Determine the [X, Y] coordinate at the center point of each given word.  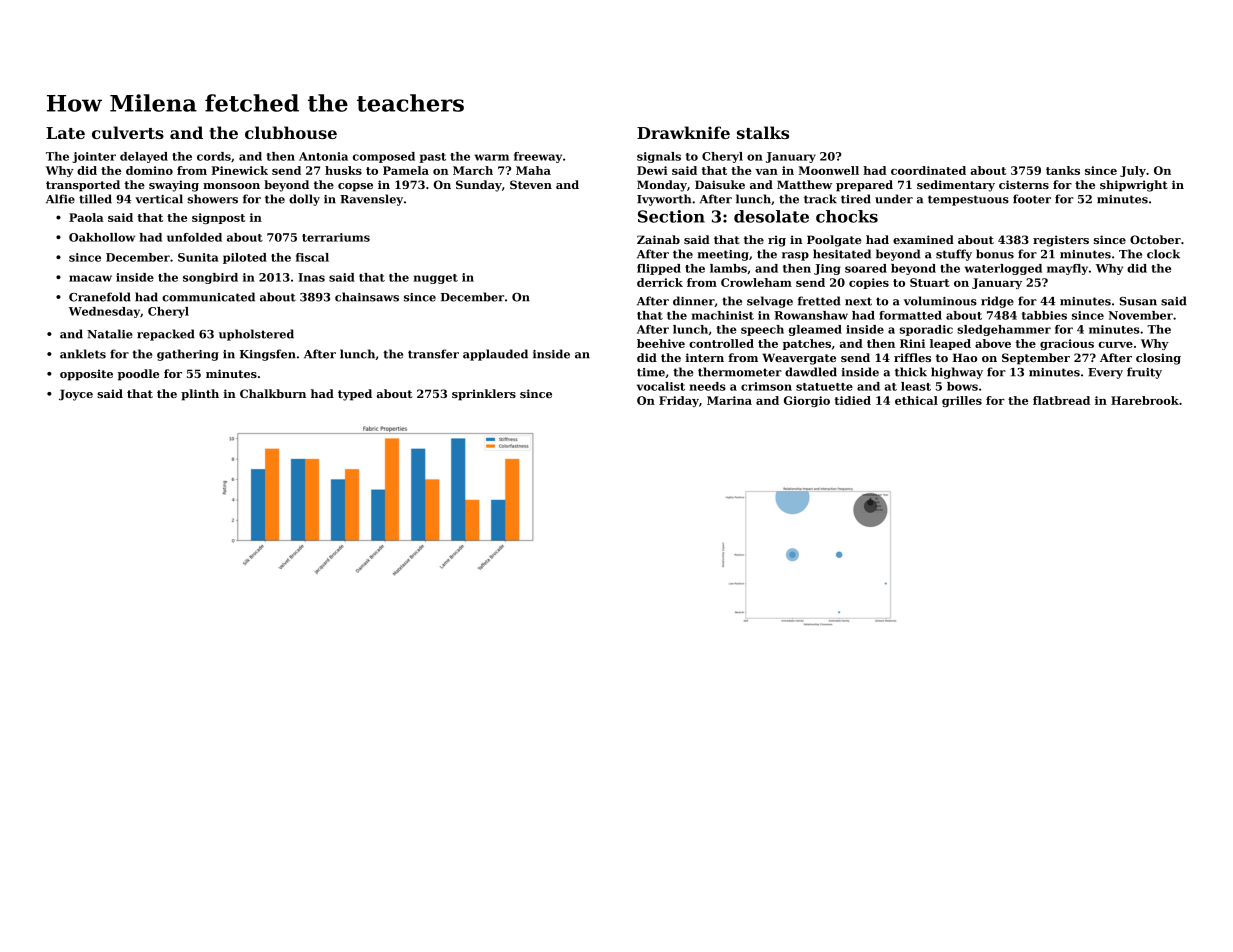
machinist [723, 315]
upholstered [256, 335]
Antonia [323, 156]
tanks [1063, 170]
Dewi [652, 170]
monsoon [231, 186]
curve [1115, 345]
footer [1032, 199]
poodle [138, 375]
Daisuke [720, 184]
